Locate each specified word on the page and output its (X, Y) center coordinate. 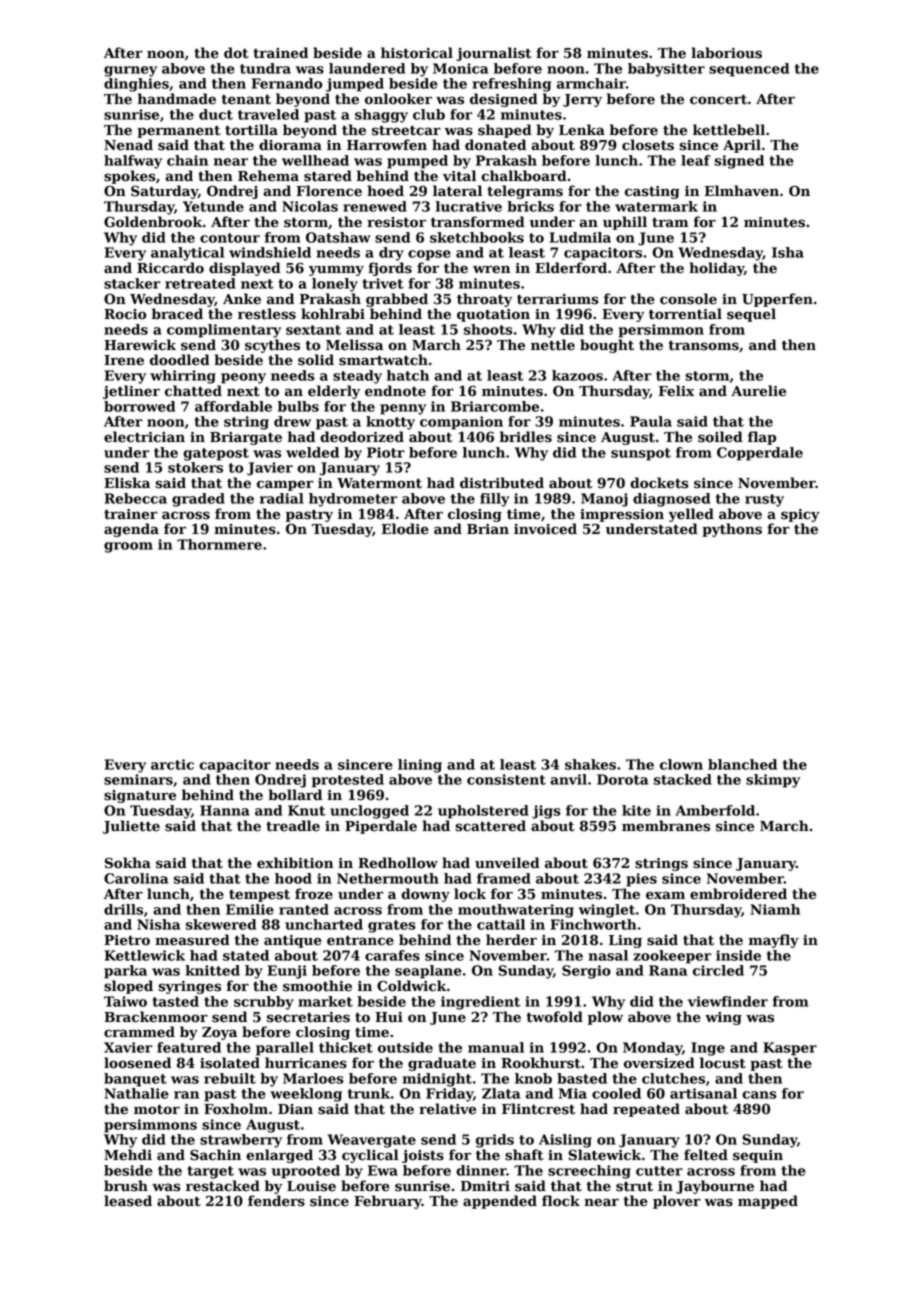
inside (738, 955)
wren (491, 269)
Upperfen (777, 300)
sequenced (749, 70)
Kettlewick (145, 955)
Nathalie (137, 1093)
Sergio (586, 972)
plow (605, 1018)
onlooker (398, 99)
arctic (172, 764)
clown (681, 764)
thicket (346, 1047)
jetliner (131, 392)
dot (236, 53)
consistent (506, 779)
